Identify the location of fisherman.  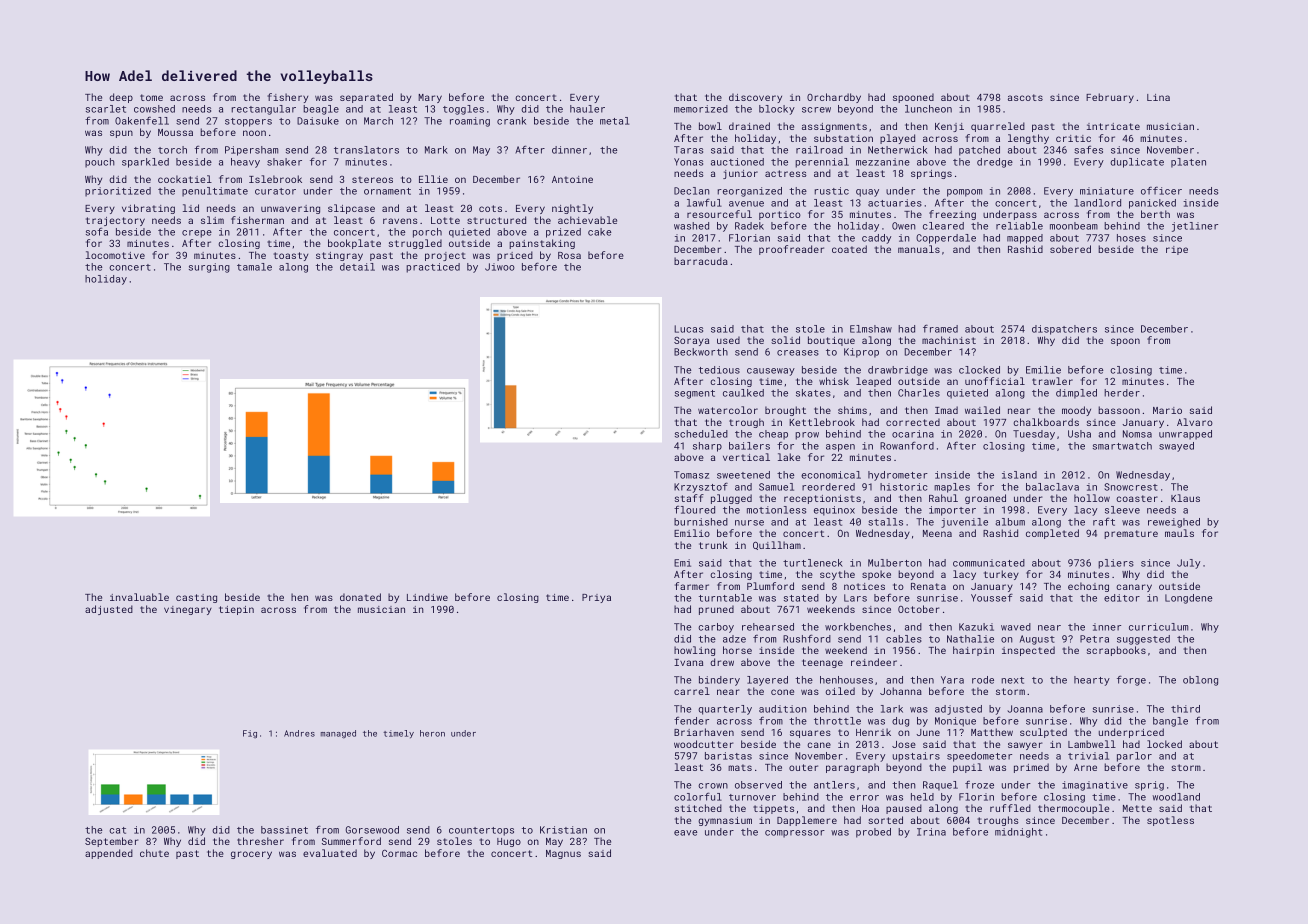
(257, 220).
